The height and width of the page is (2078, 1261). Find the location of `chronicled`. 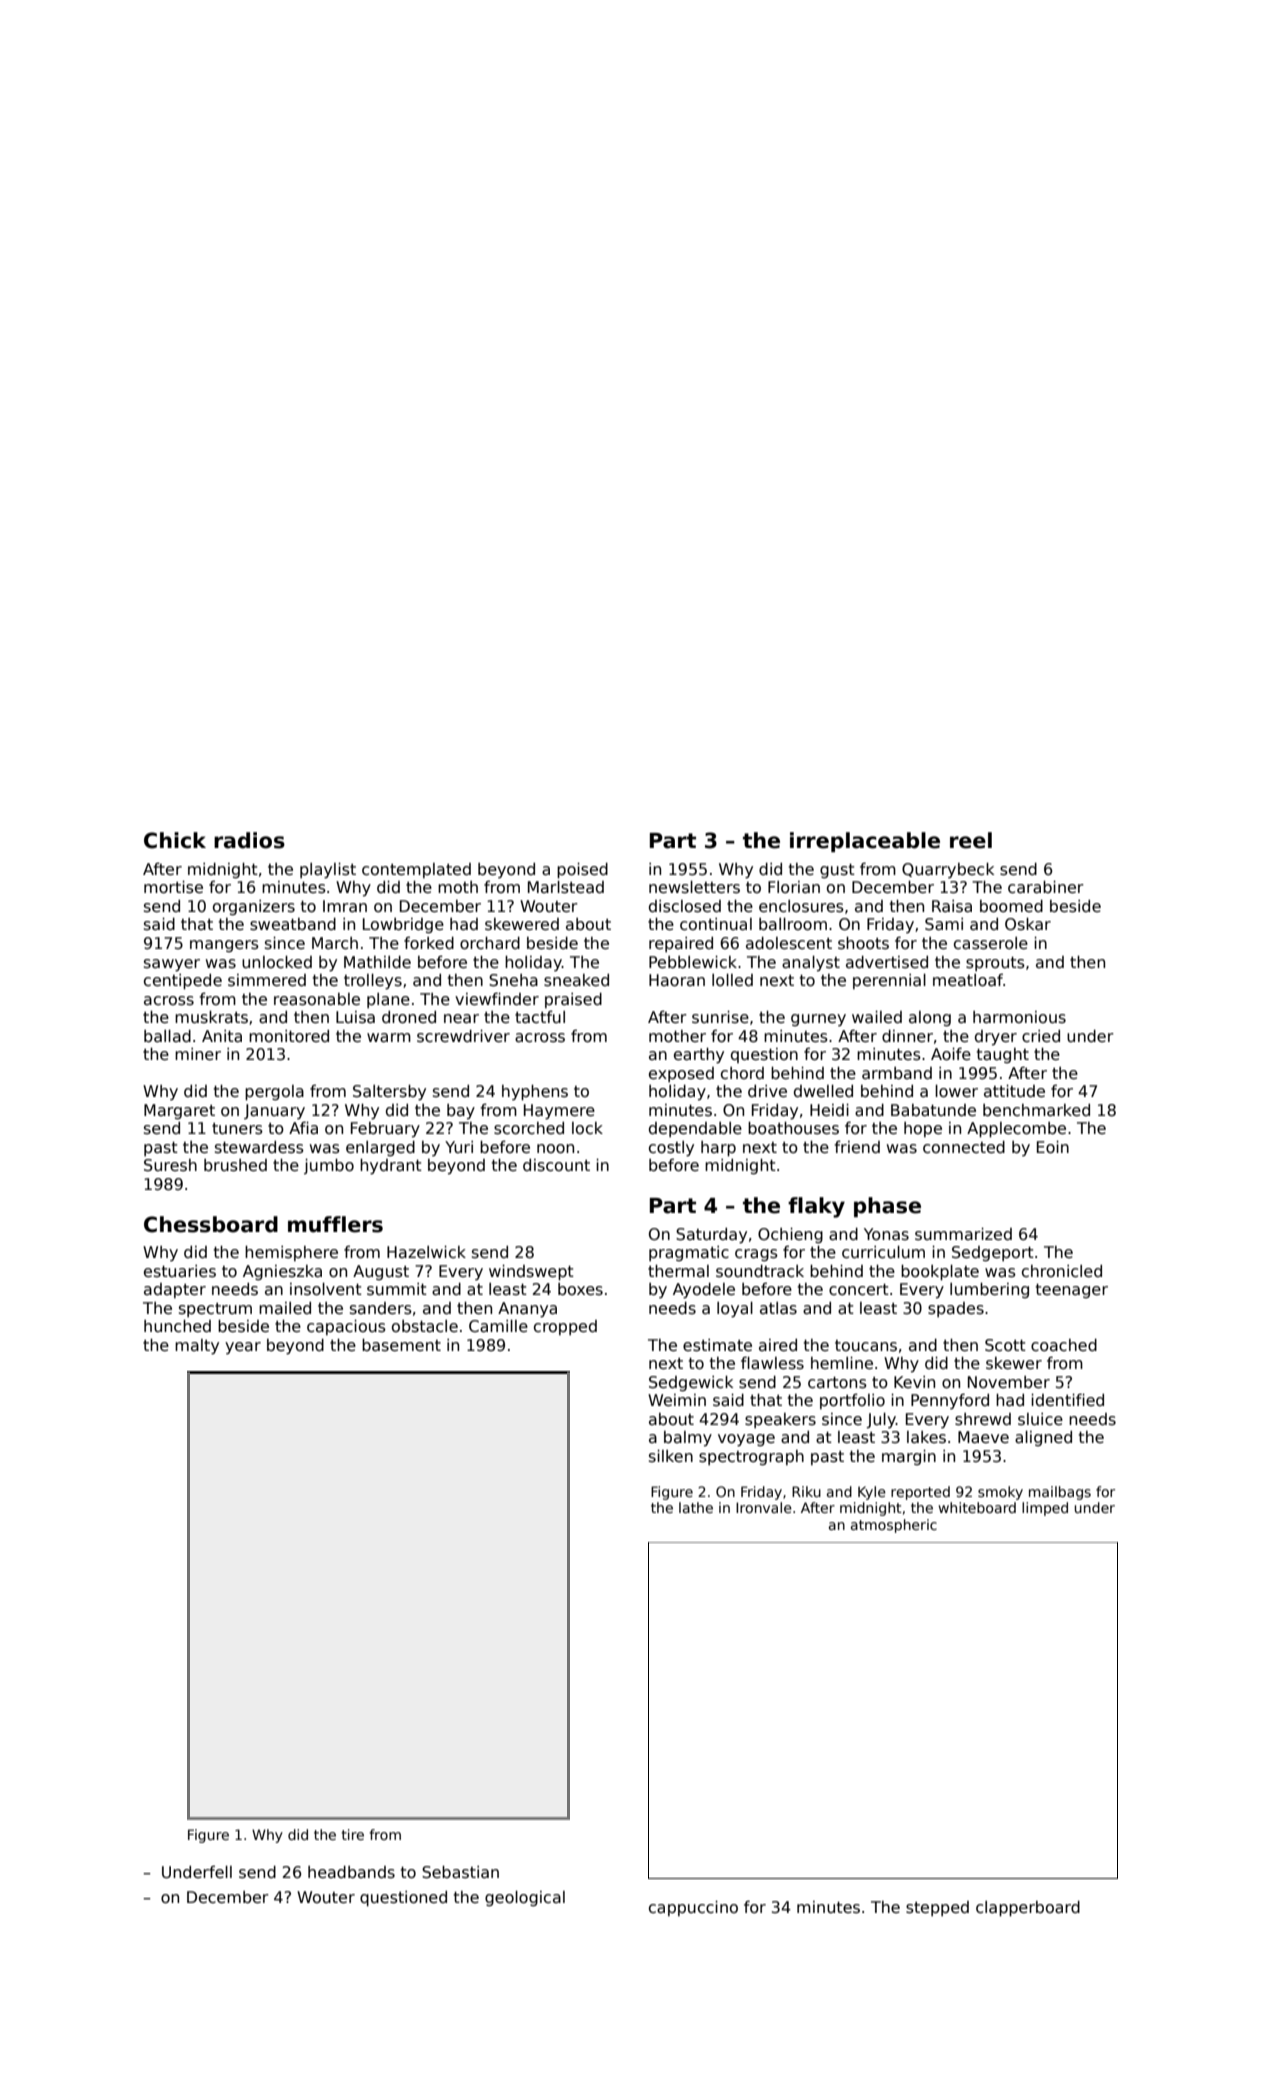

chronicled is located at coordinates (1062, 1271).
